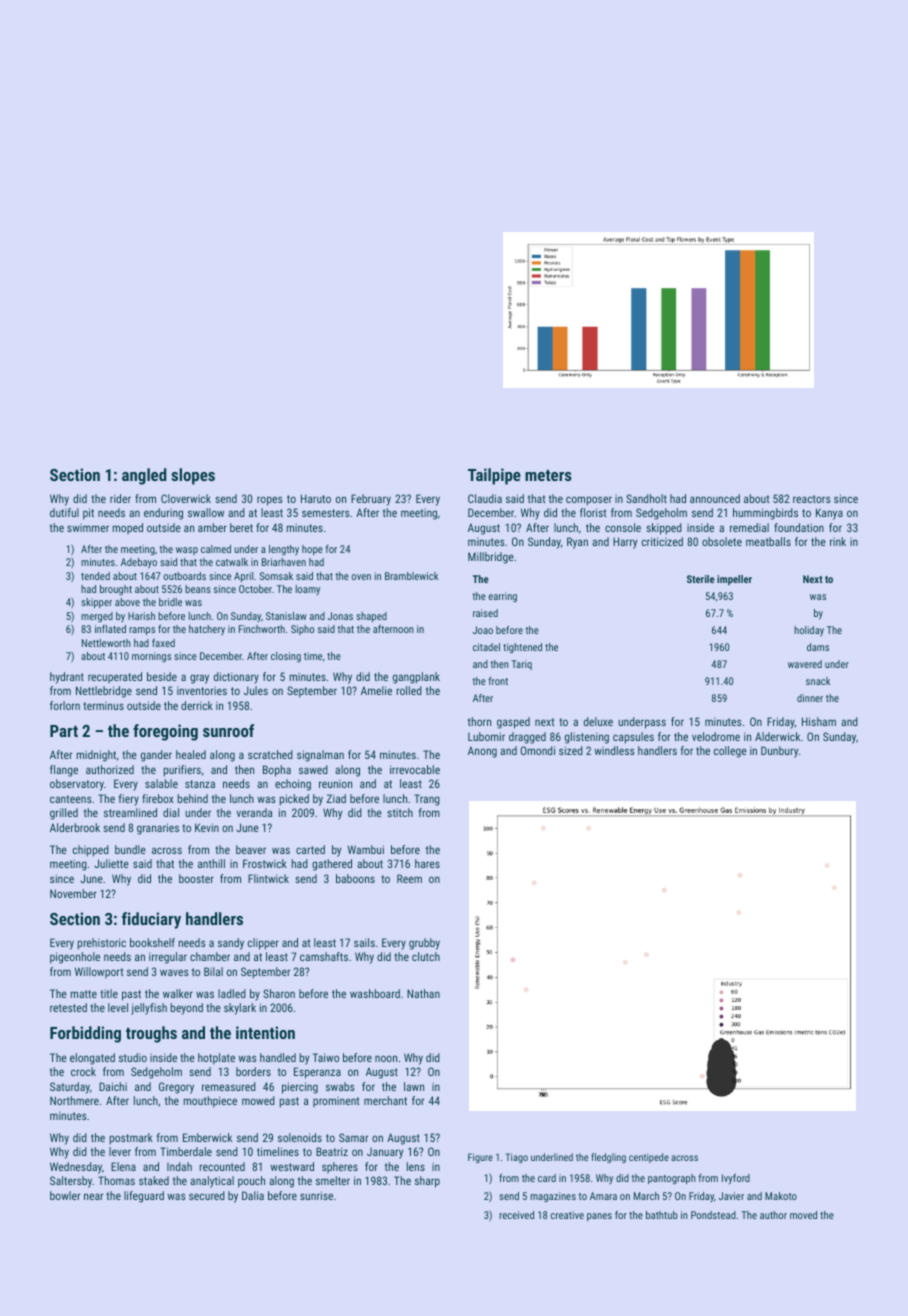 The height and width of the screenshot is (1316, 908). Describe the element at coordinates (193, 476) in the screenshot. I see `slopes` at that location.
